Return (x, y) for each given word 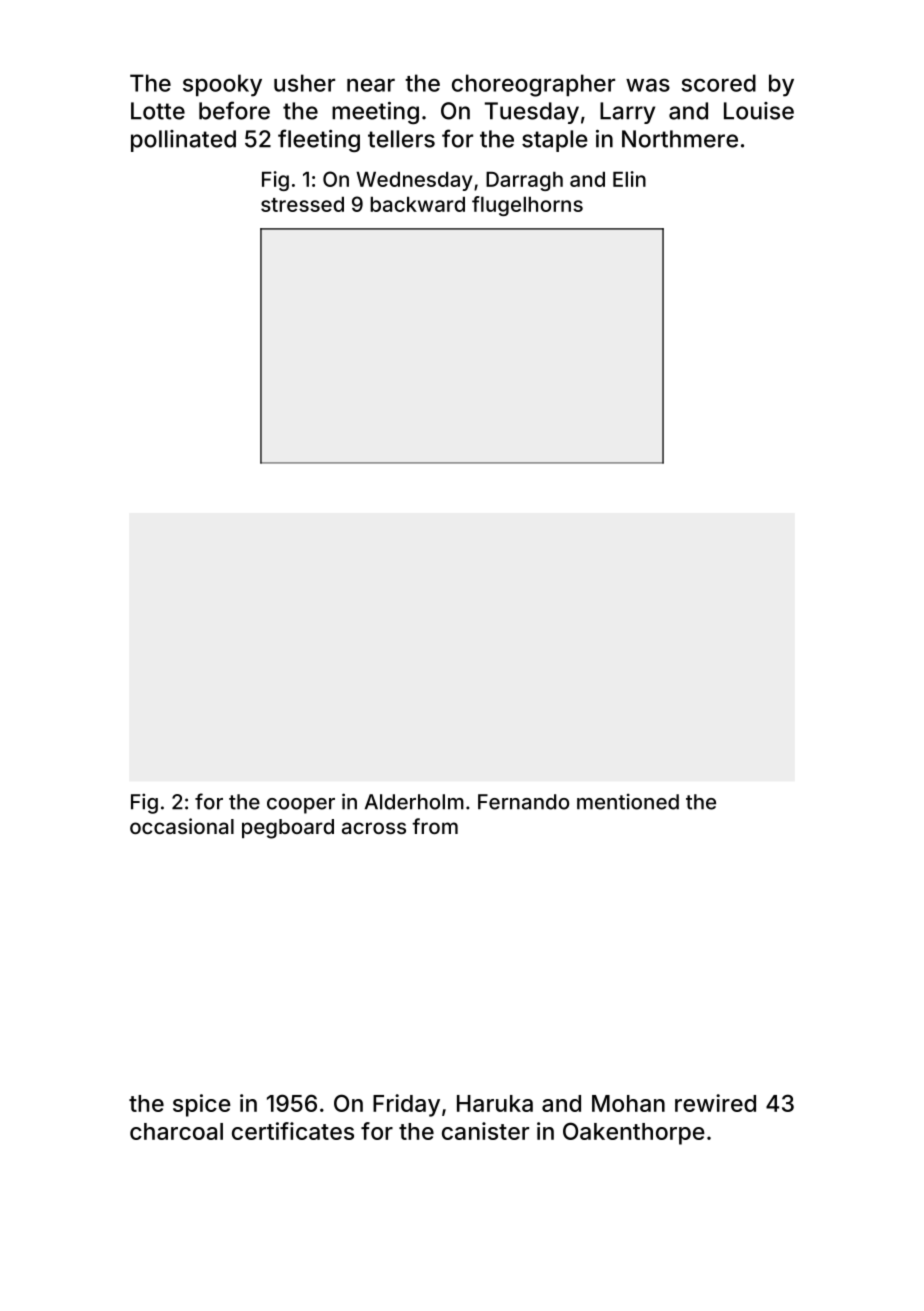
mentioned (628, 801)
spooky (222, 85)
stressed (302, 204)
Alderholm (414, 802)
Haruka (495, 1103)
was (648, 85)
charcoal (176, 1131)
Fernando (523, 802)
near (371, 85)
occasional (182, 826)
